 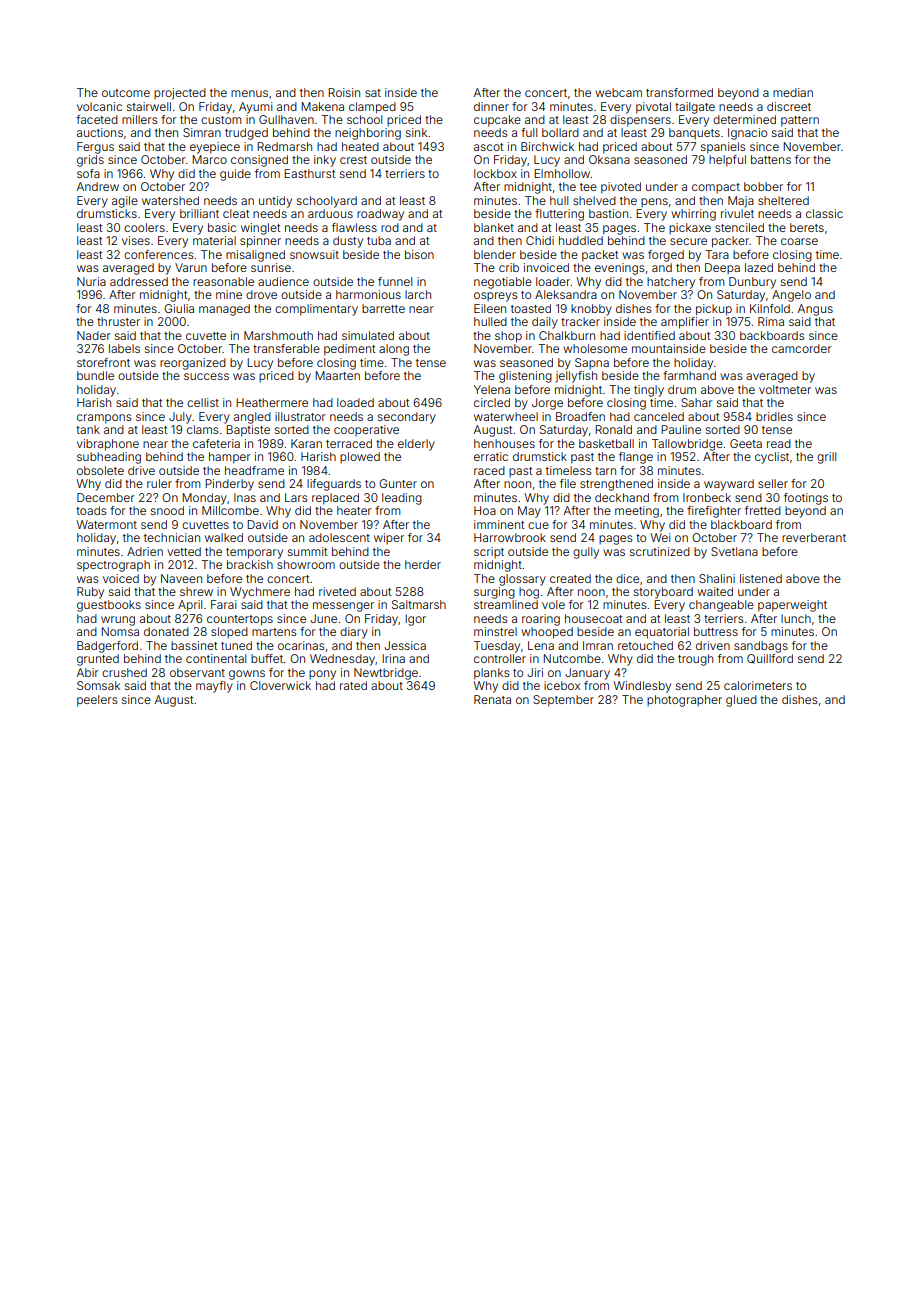 What do you see at coordinates (136, 240) in the document?
I see `vises` at bounding box center [136, 240].
